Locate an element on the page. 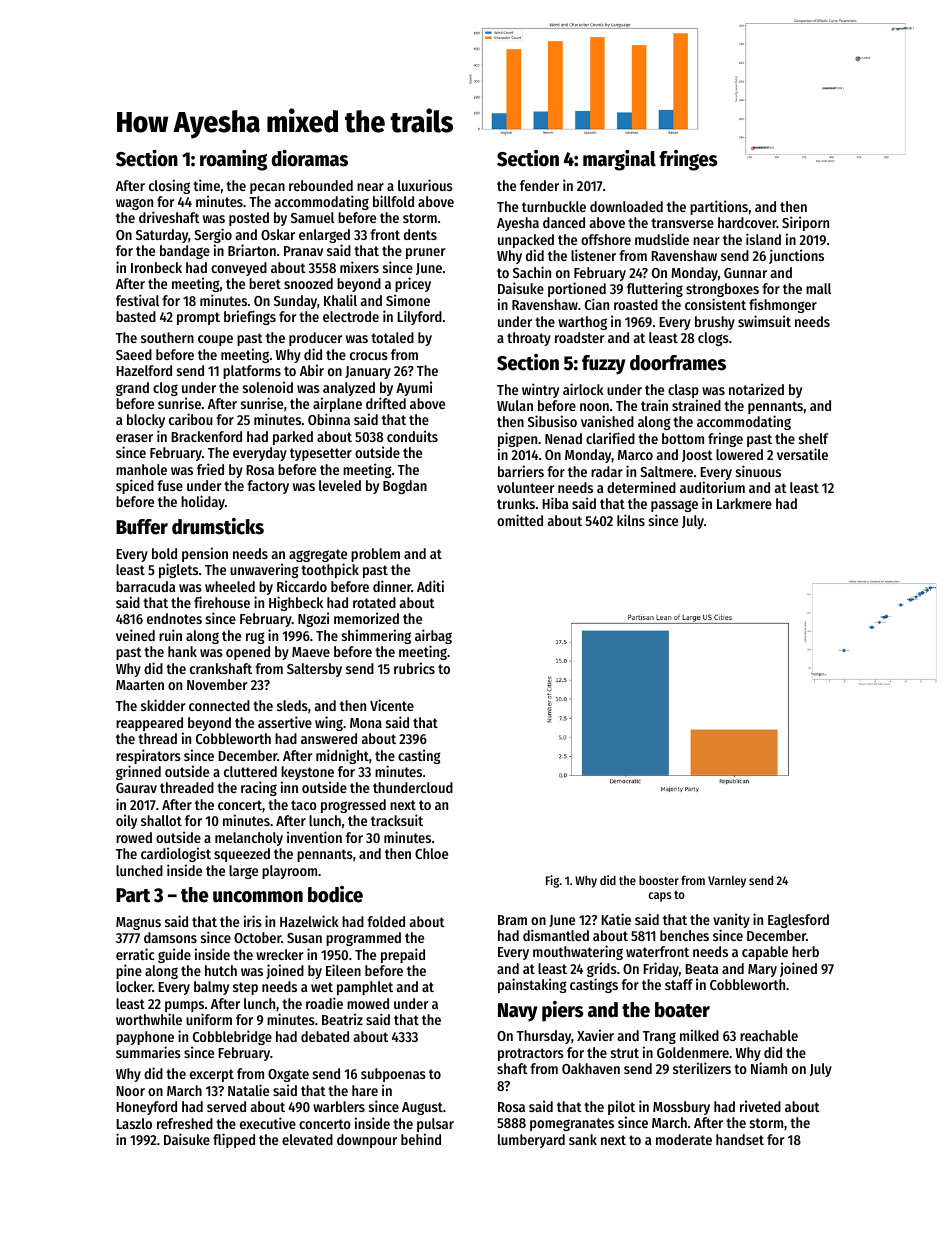 The image size is (952, 1233). tracksuit is located at coordinates (397, 820).
